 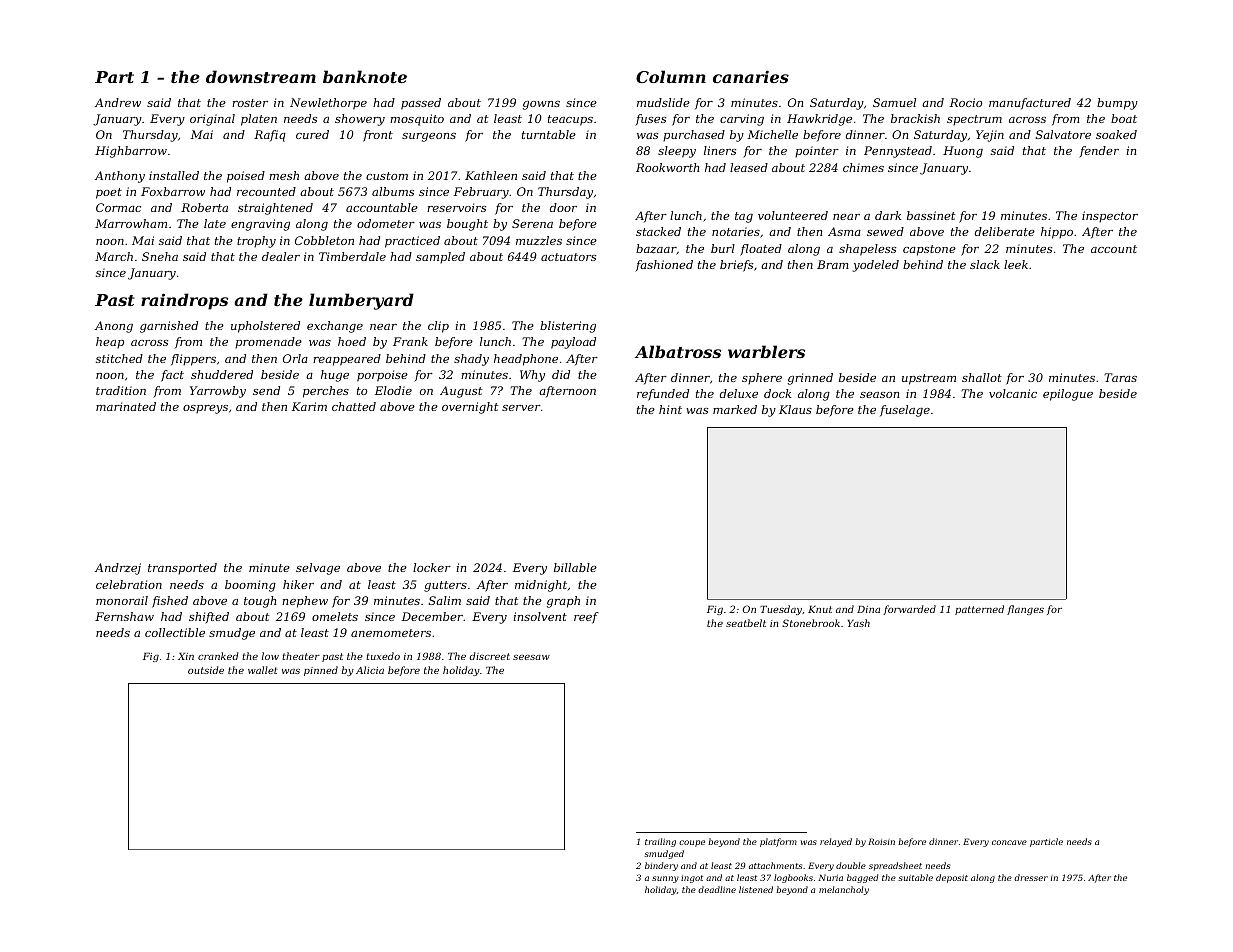 What do you see at coordinates (660, 842) in the image?
I see `trailing` at bounding box center [660, 842].
